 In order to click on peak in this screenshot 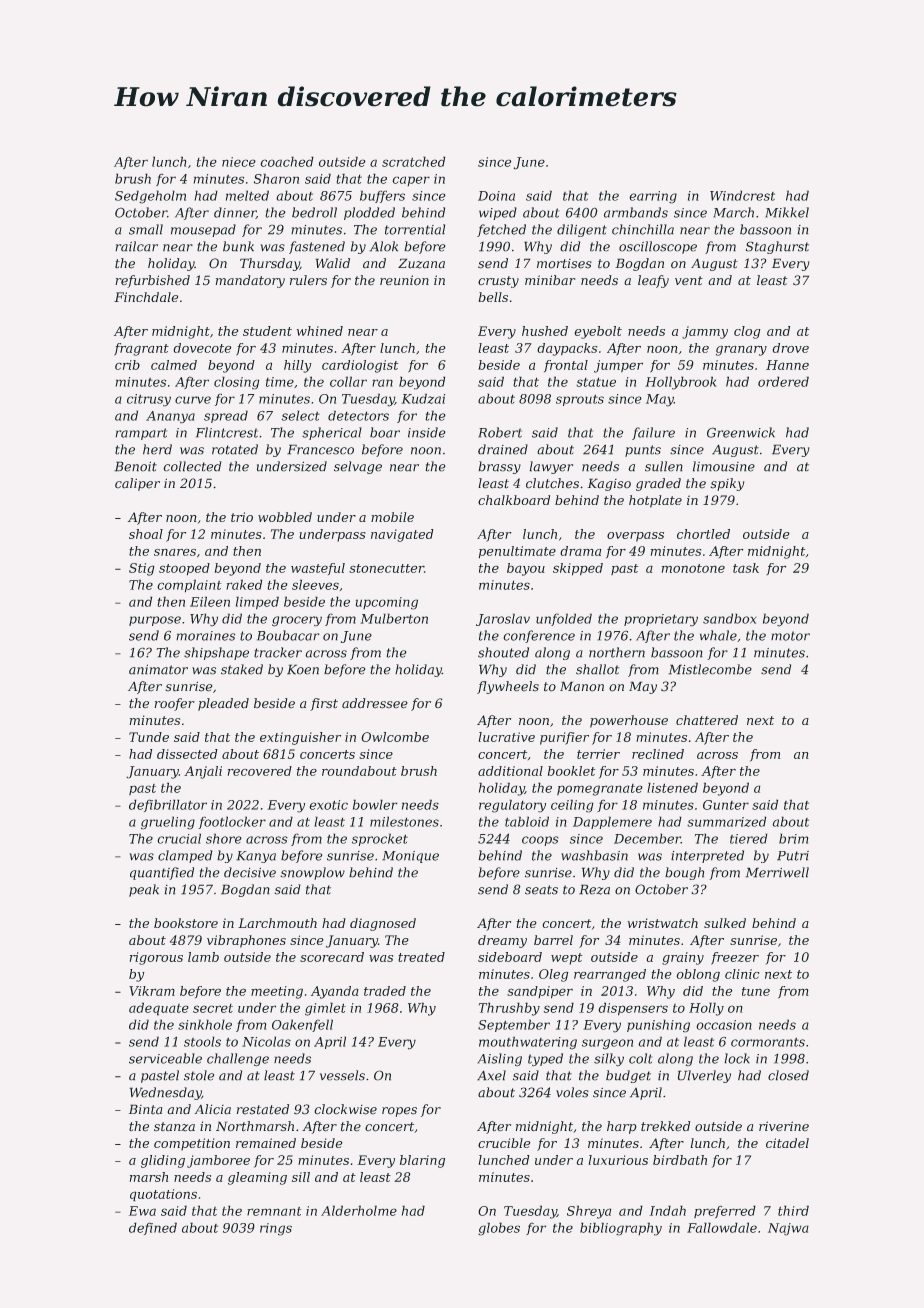, I will do `click(144, 890)`.
